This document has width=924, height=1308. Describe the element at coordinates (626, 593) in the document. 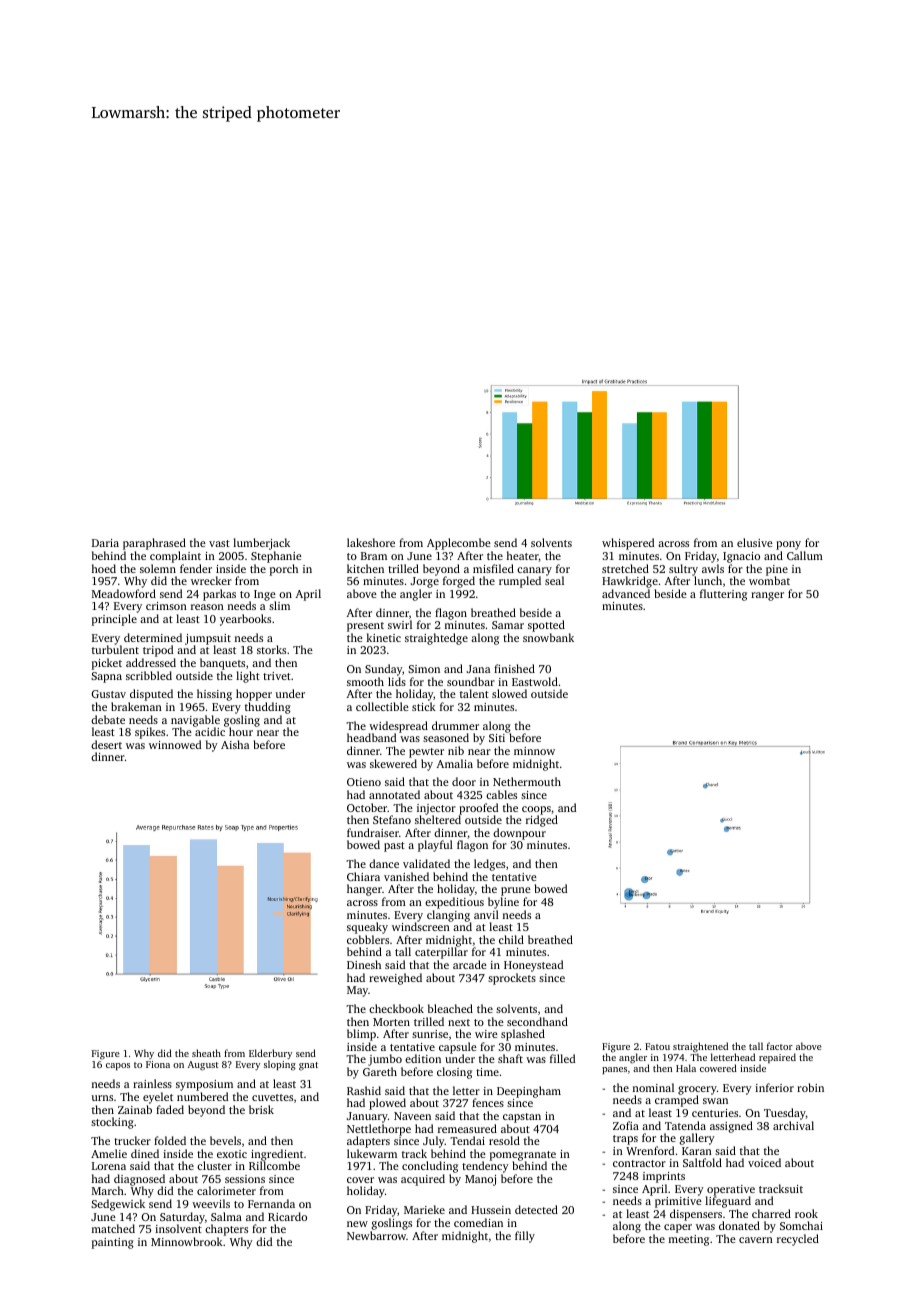

I see `advanced` at that location.
